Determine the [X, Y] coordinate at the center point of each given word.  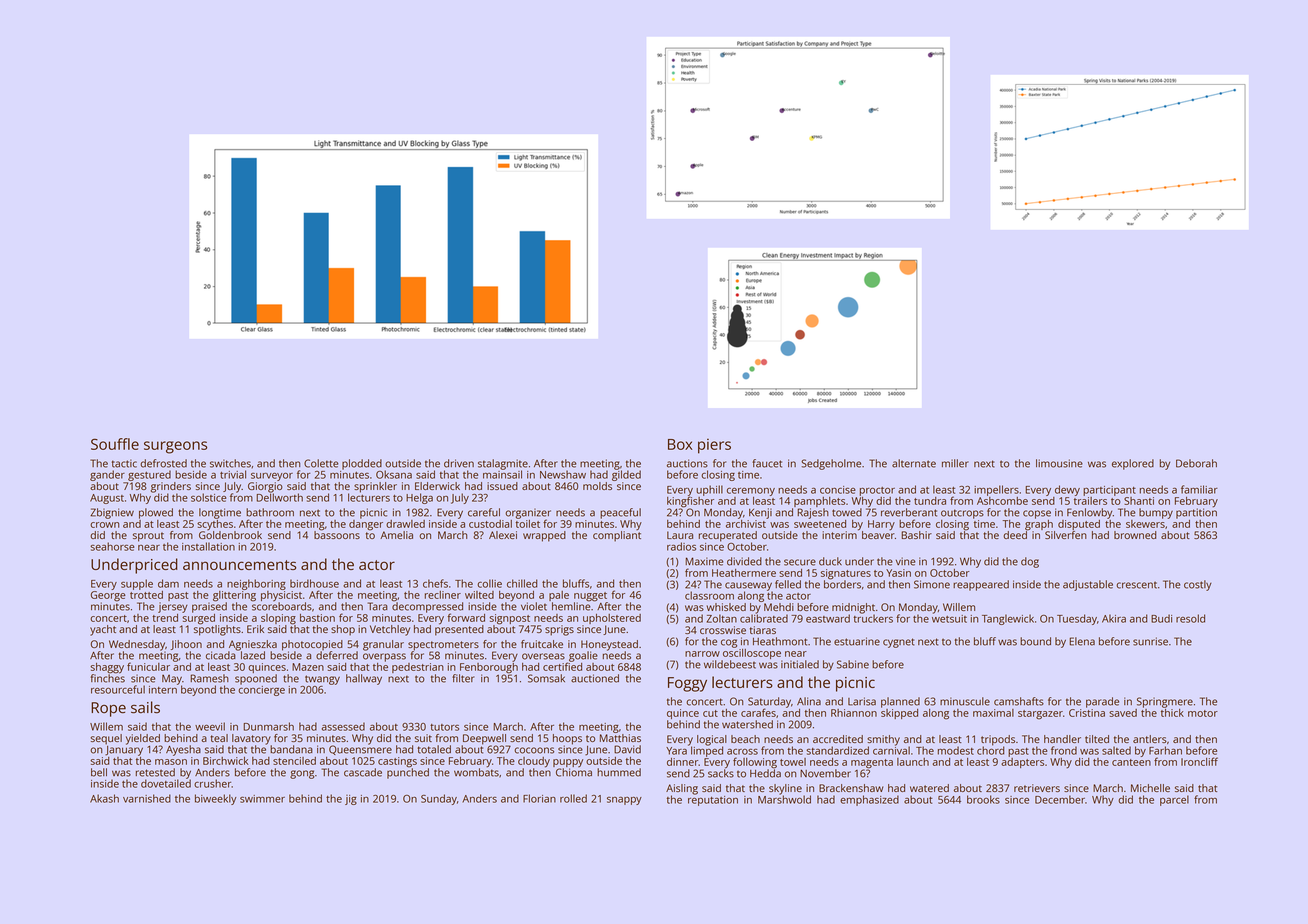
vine [906, 561]
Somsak [546, 678]
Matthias [620, 738]
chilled [522, 583]
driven [459, 463]
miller [955, 463]
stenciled [294, 761]
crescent [1136, 585]
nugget [590, 597]
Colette [321, 463]
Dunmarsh [268, 726]
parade [1102, 702]
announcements [239, 565]
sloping [278, 619]
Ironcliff [1199, 761]
